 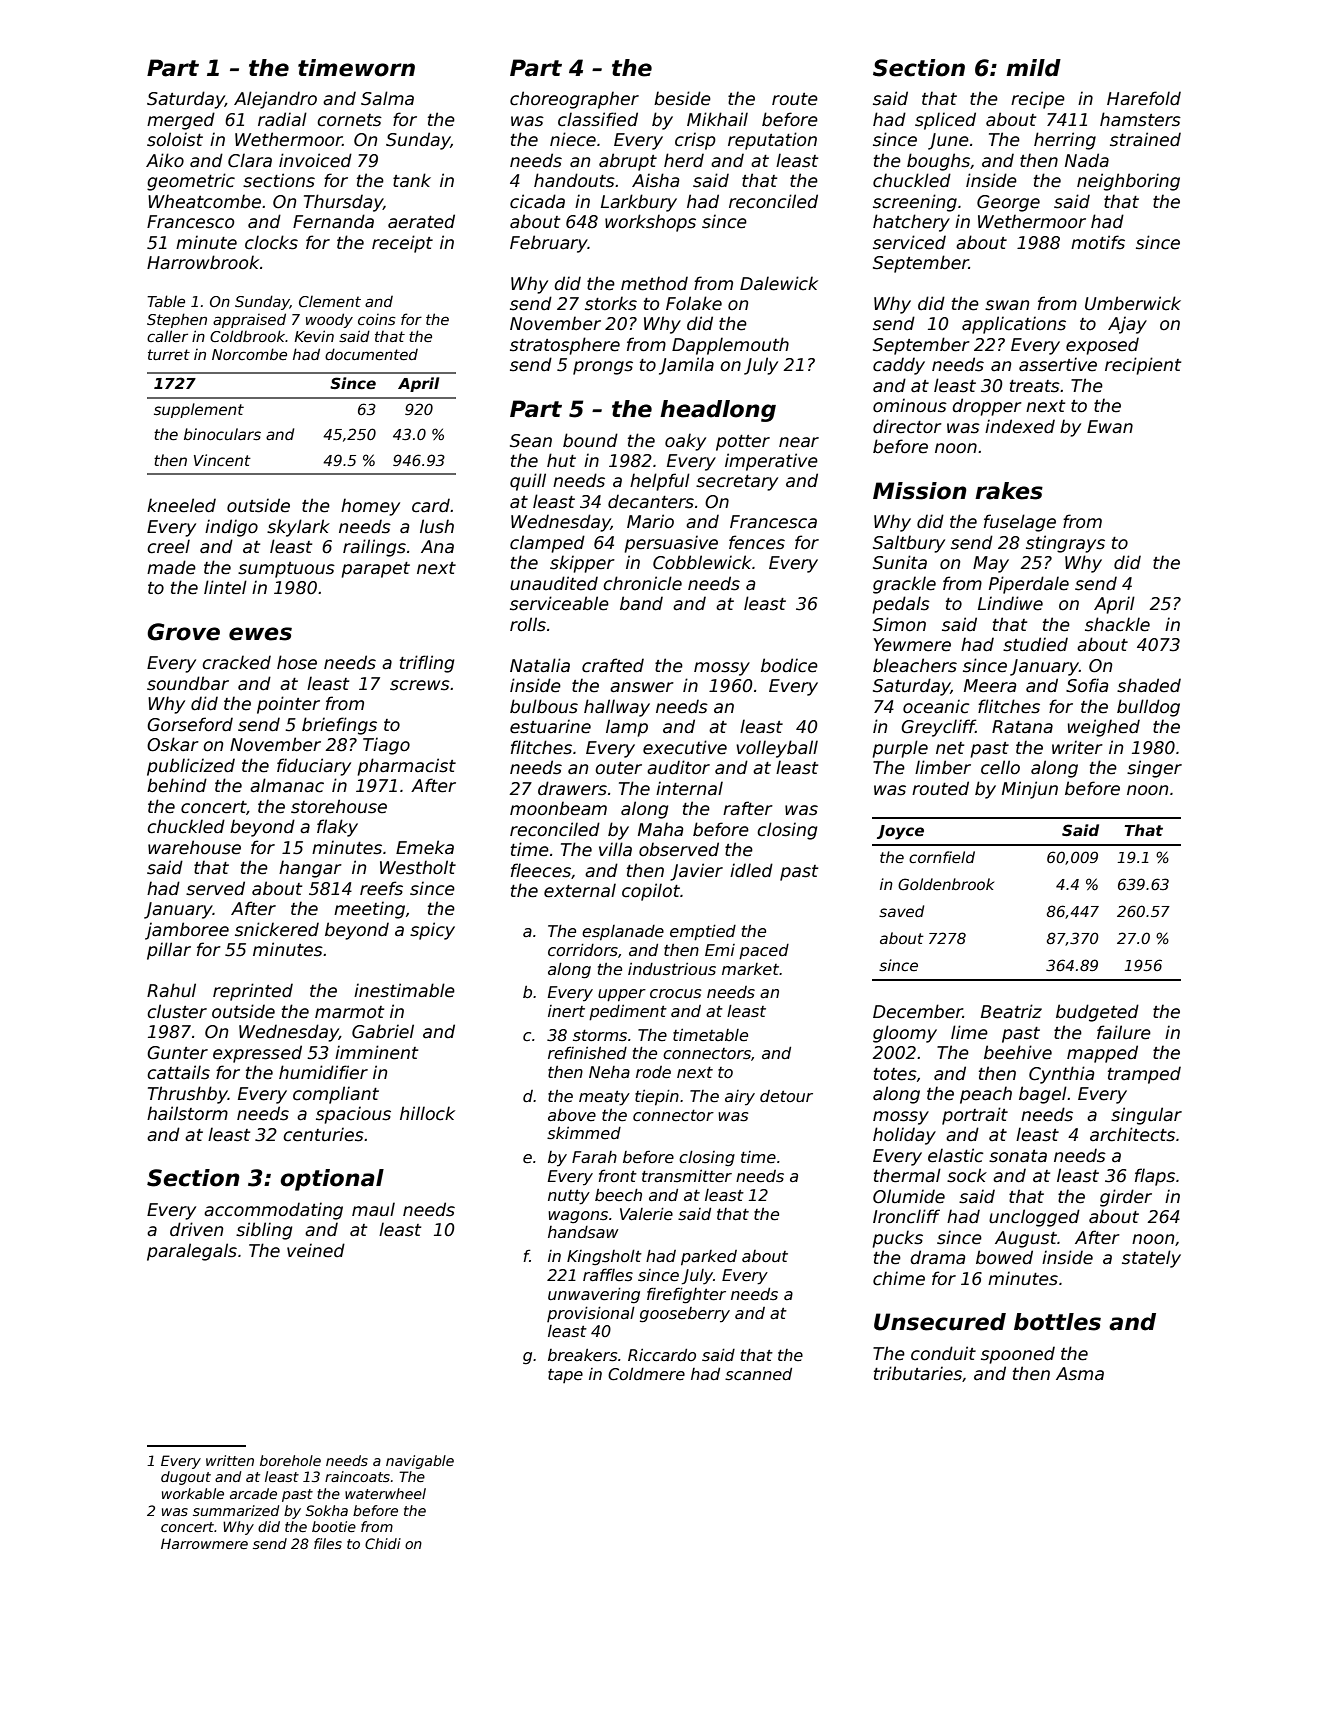 What do you see at coordinates (682, 98) in the screenshot?
I see `beside` at bounding box center [682, 98].
